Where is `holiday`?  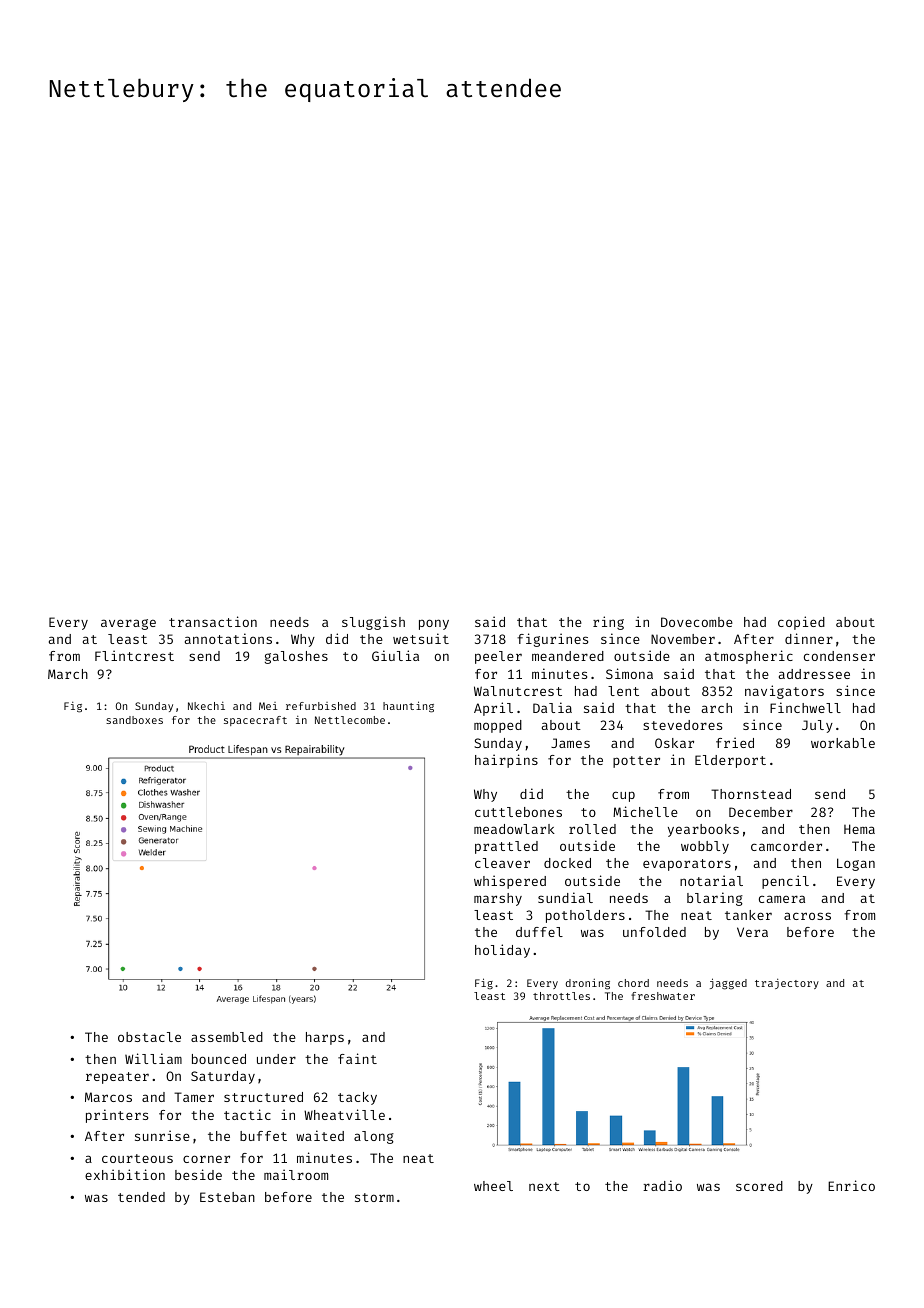 holiday is located at coordinates (502, 951).
